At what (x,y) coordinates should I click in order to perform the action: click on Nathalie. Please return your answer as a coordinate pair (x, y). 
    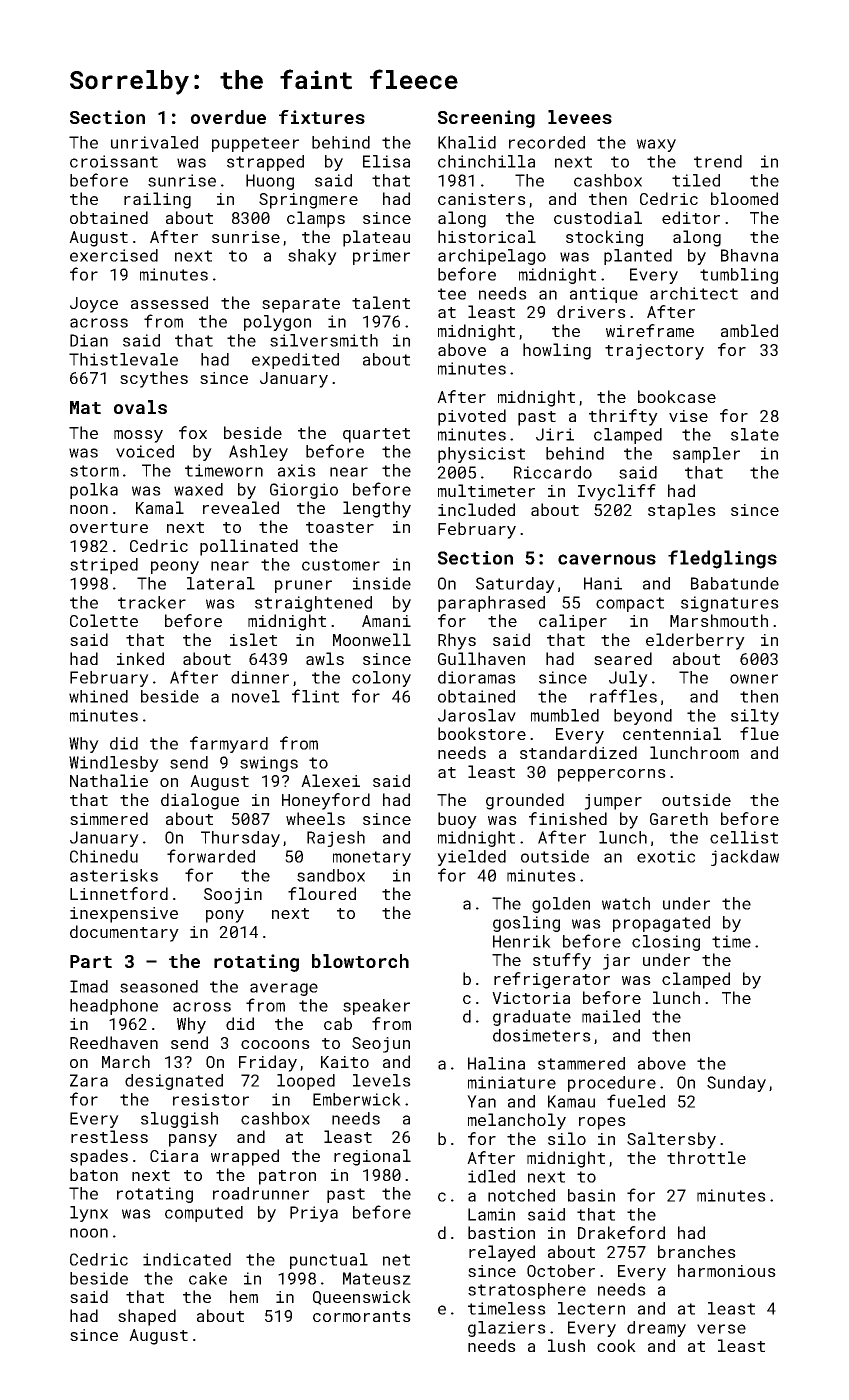
    Looking at the image, I should click on (109, 780).
